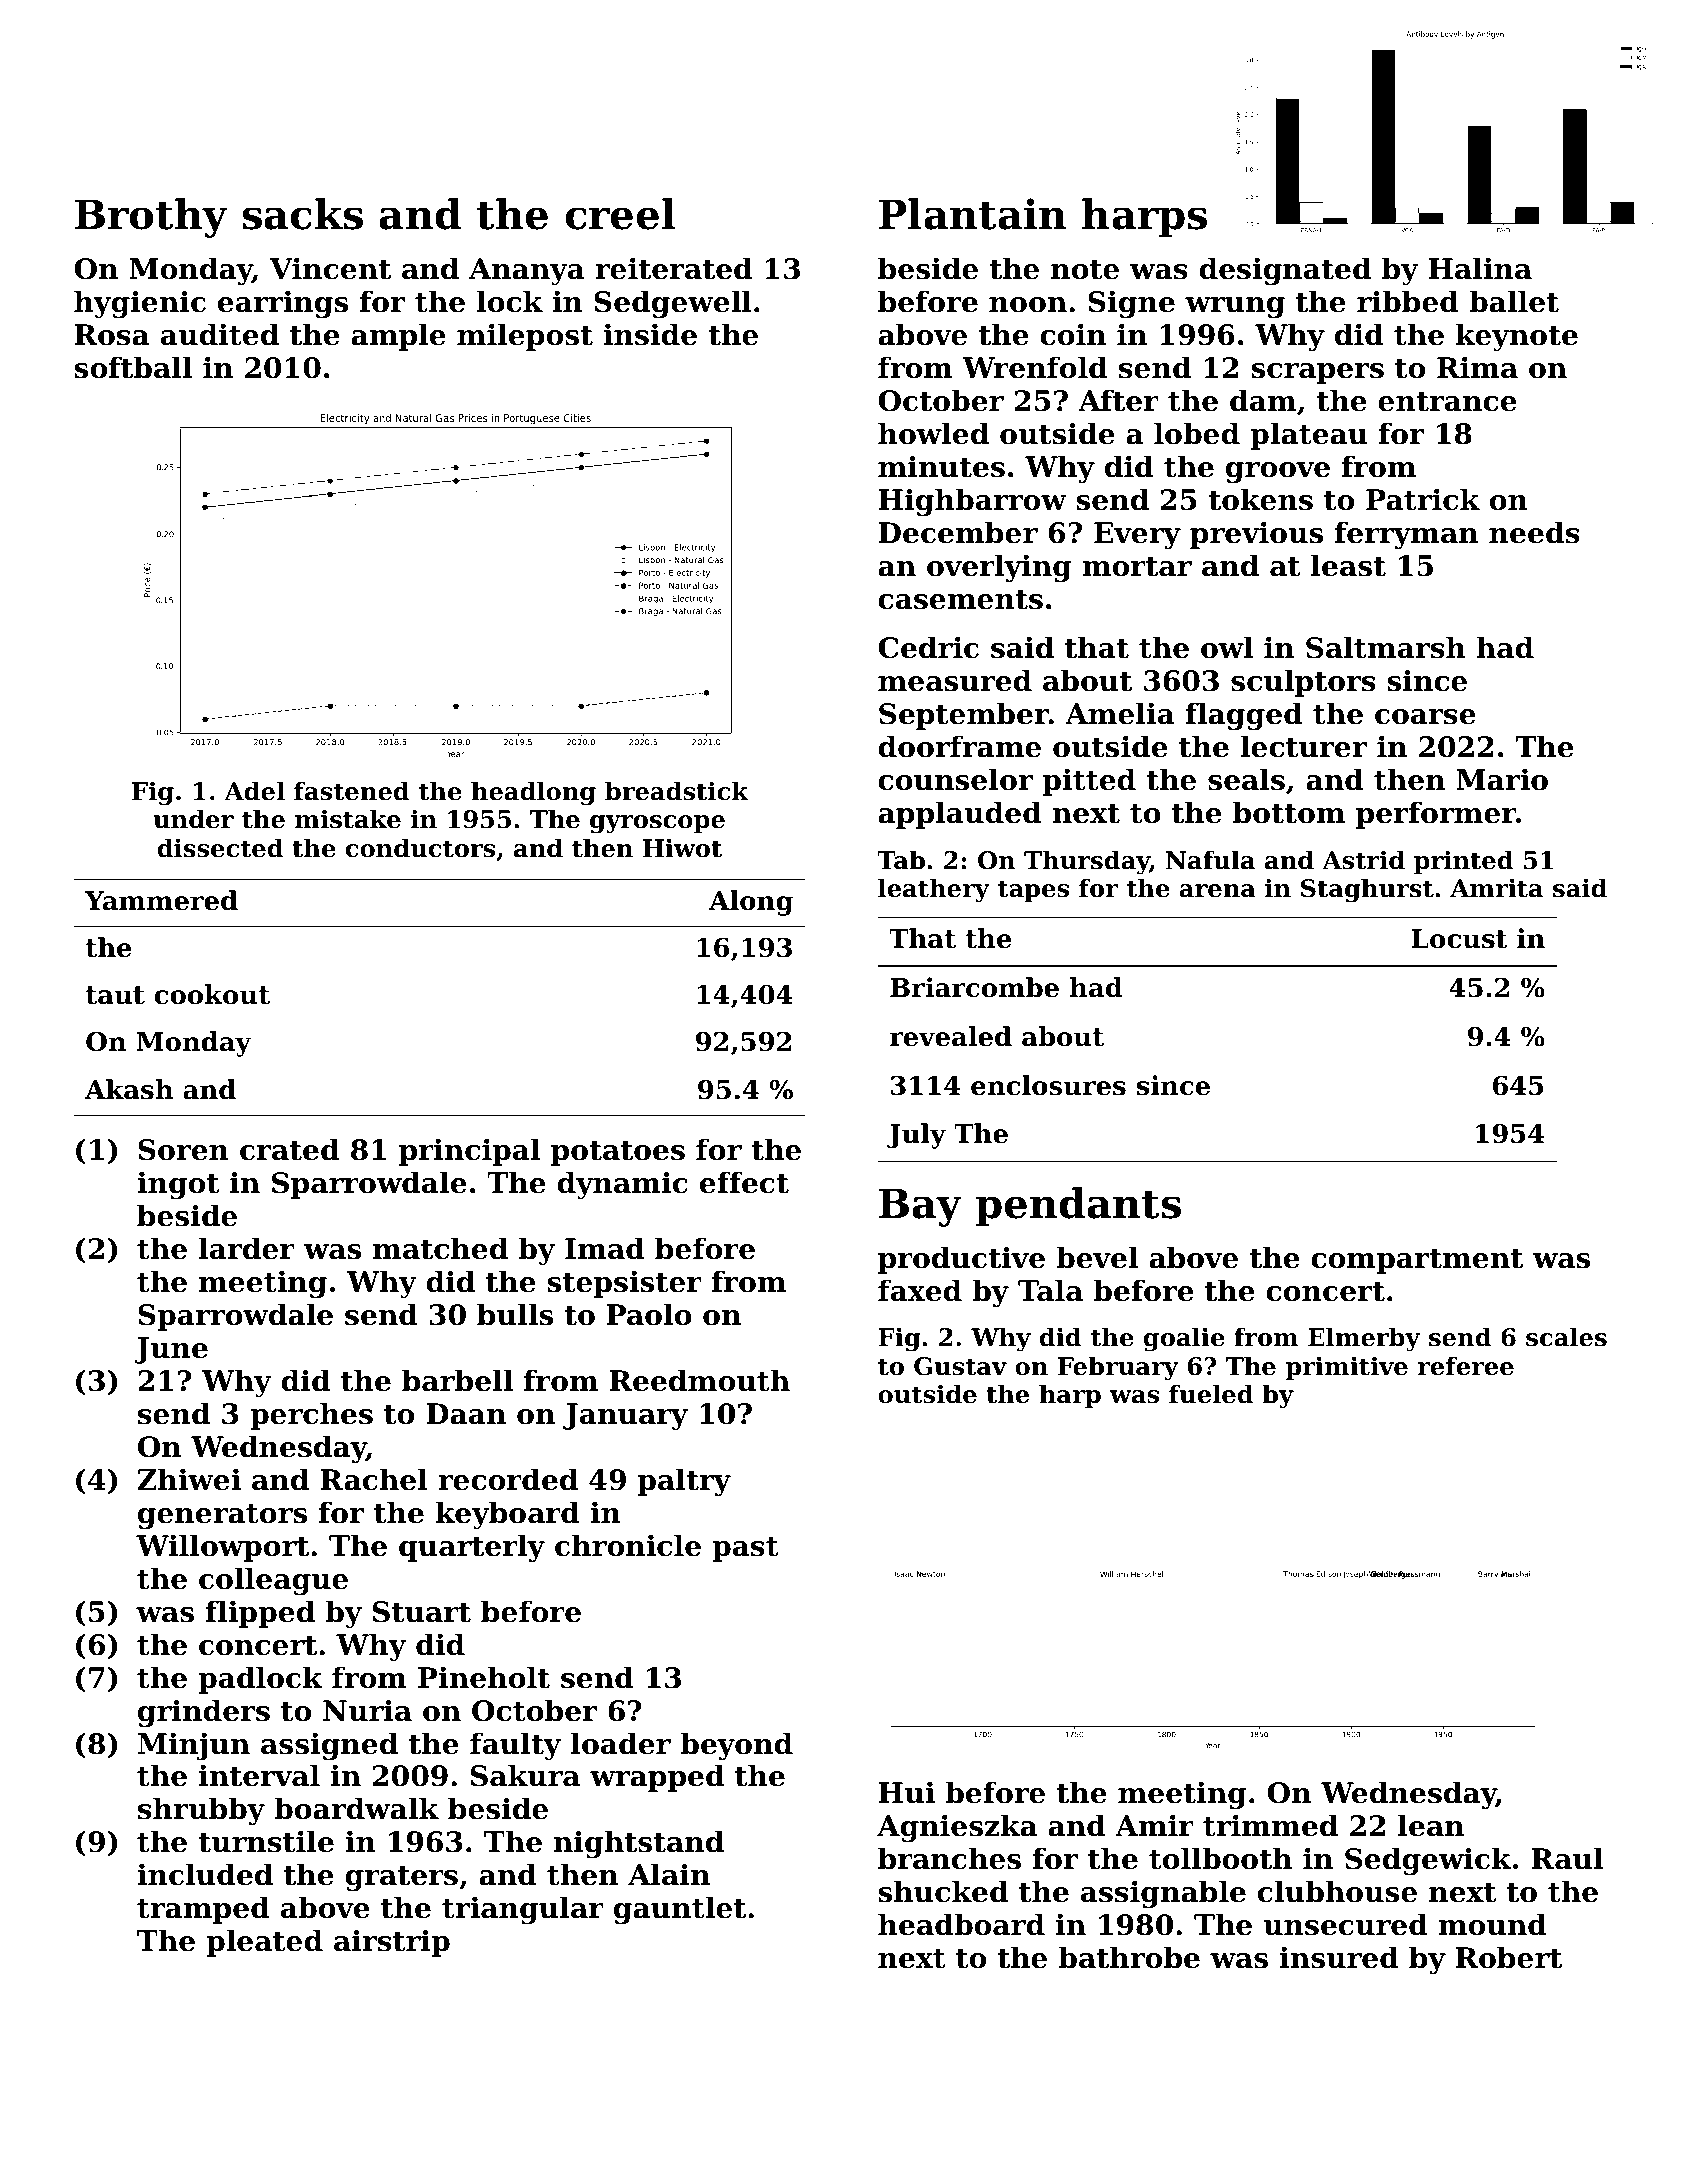 This image has width=1683, height=2178. Describe the element at coordinates (398, 337) in the image. I see `ample` at that location.
